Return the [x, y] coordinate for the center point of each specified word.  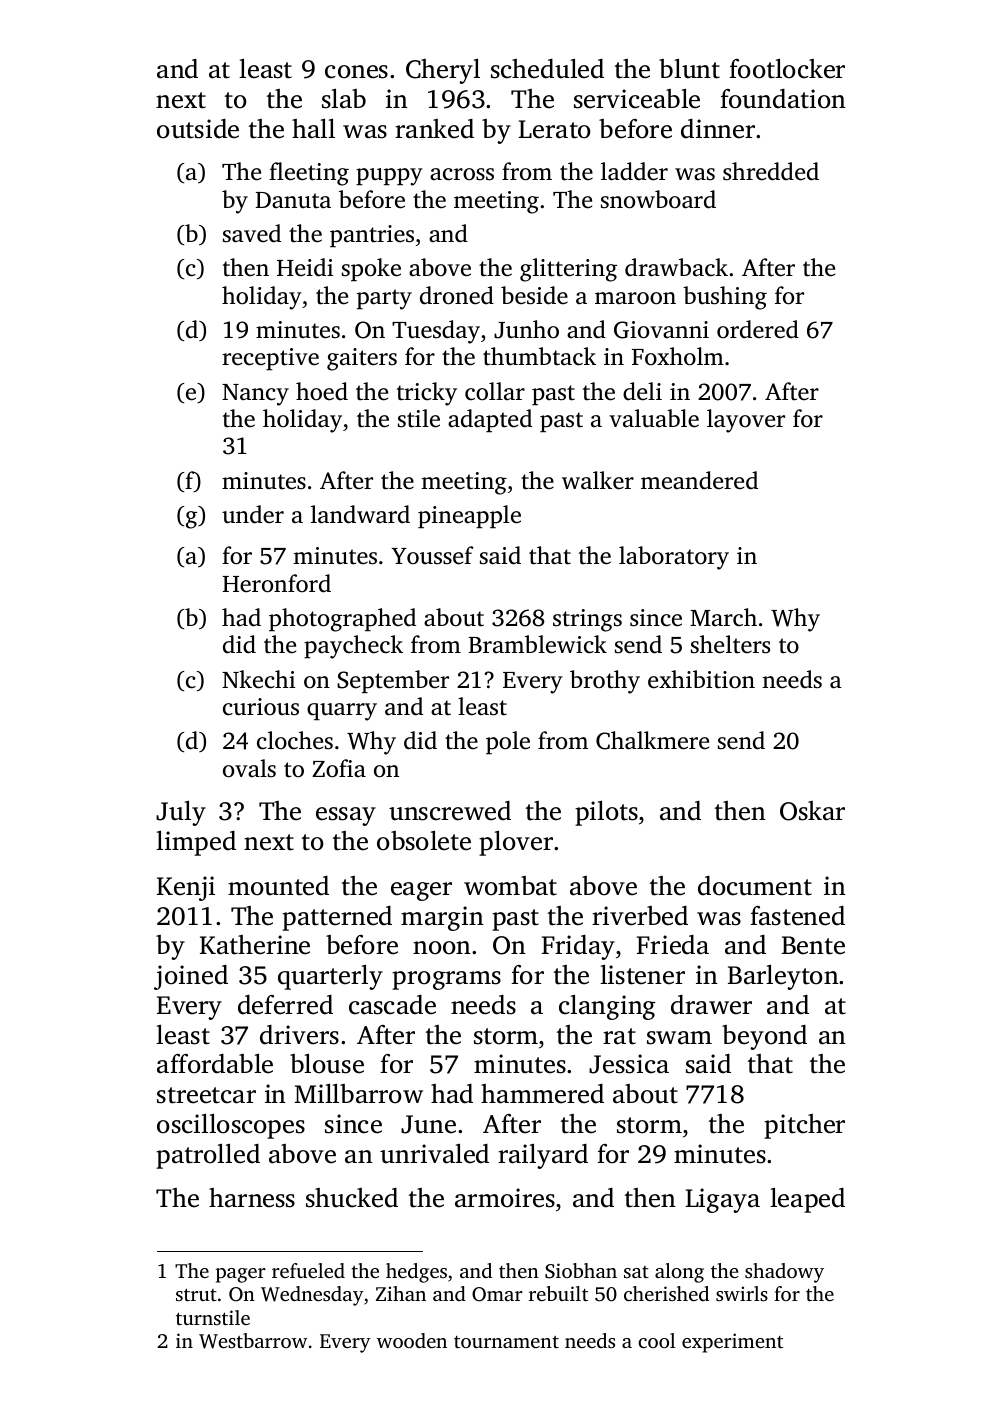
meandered [699, 480]
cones [356, 72]
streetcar [206, 1095]
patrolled [208, 1156]
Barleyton [783, 977]
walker [598, 480]
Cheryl [443, 71]
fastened [797, 916]
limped [196, 843]
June [428, 1124]
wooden [412, 1340]
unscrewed [450, 811]
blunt [689, 69]
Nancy [255, 395]
